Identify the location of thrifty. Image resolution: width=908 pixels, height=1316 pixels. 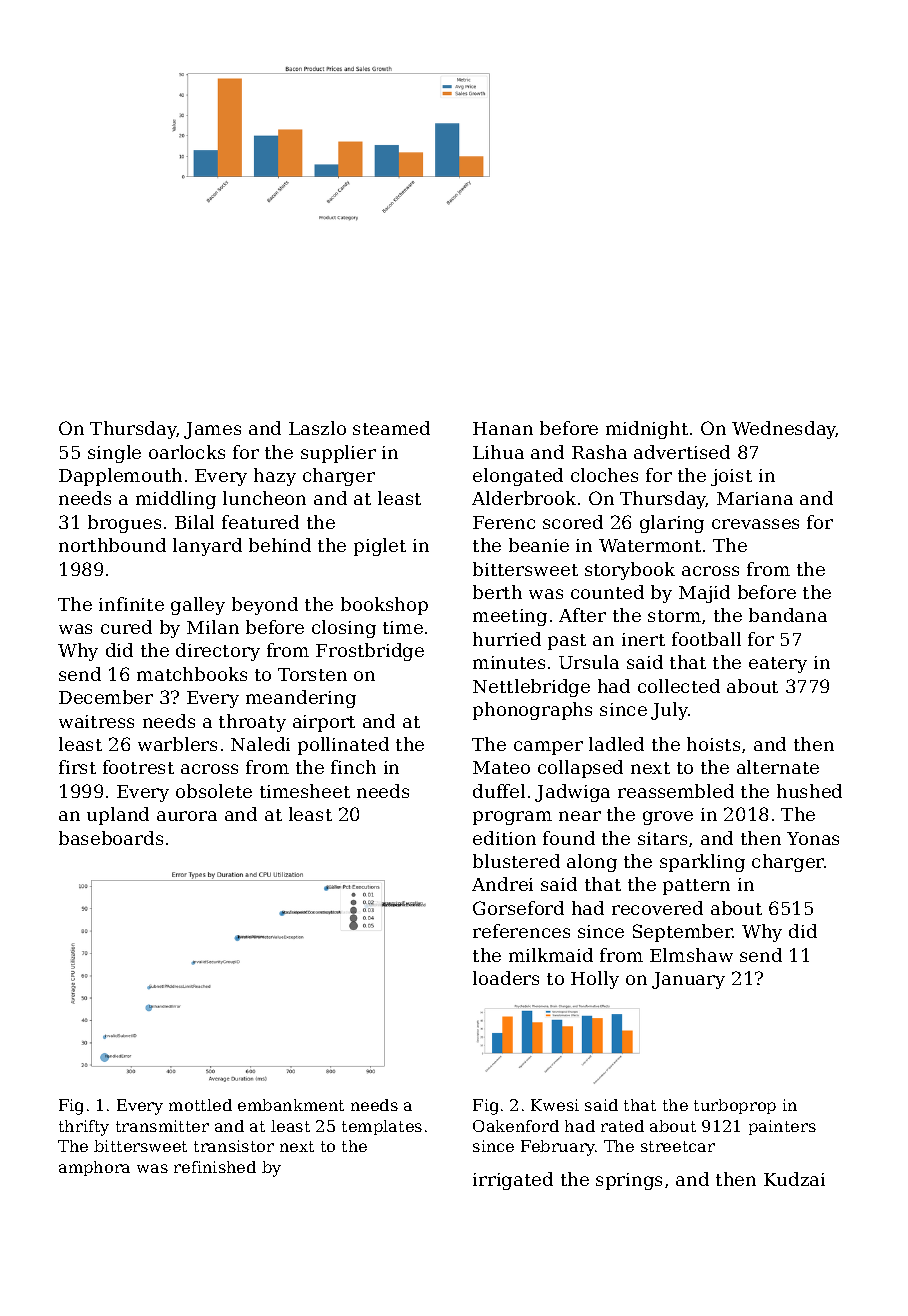
(84, 1128).
